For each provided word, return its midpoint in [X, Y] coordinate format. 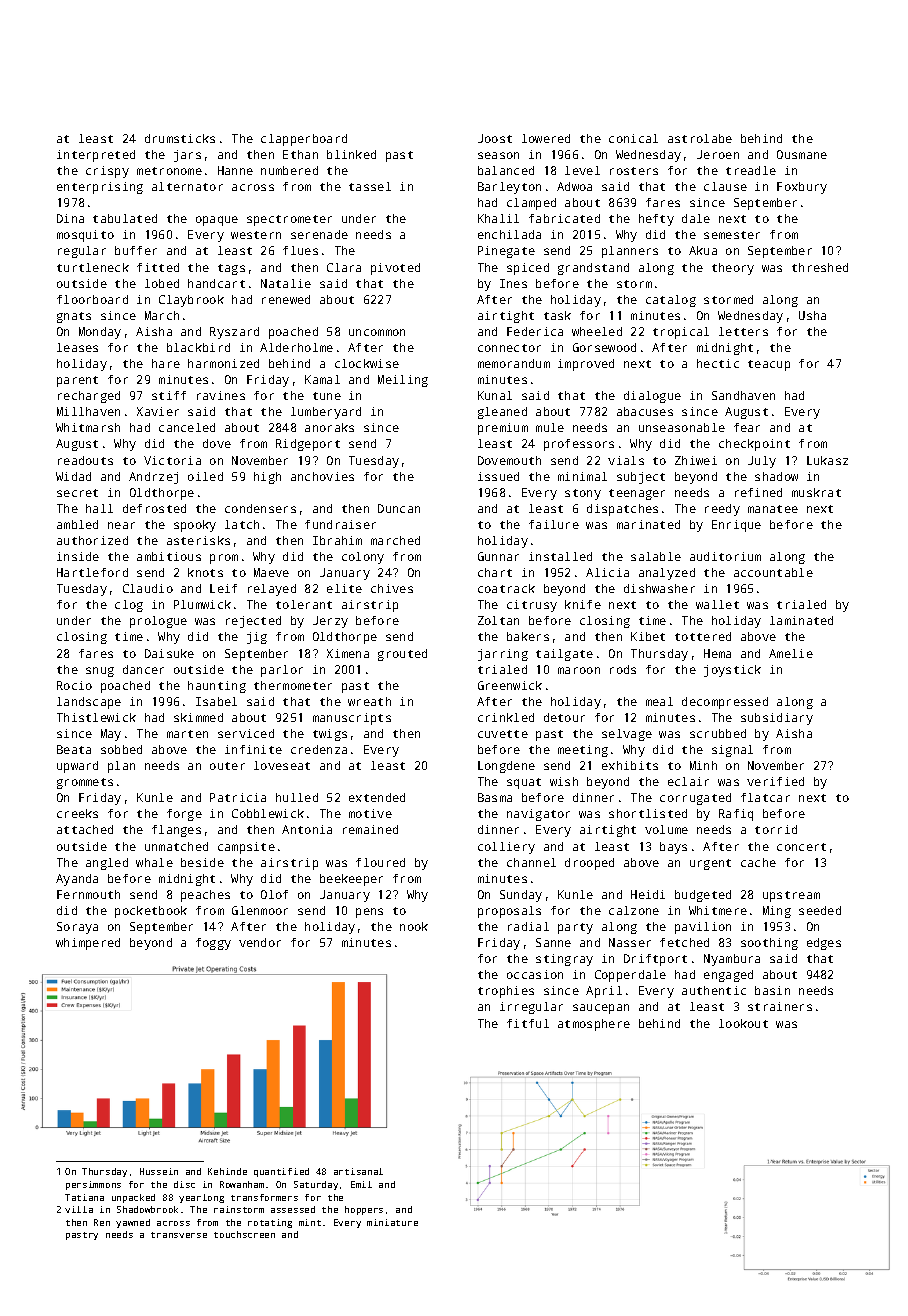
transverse [179, 1235]
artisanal [358, 1171]
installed [560, 556]
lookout [743, 1023]
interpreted [96, 156]
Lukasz [827, 460]
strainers [780, 1006]
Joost [495, 138]
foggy [213, 944]
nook [414, 926]
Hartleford [92, 572]
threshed [820, 267]
